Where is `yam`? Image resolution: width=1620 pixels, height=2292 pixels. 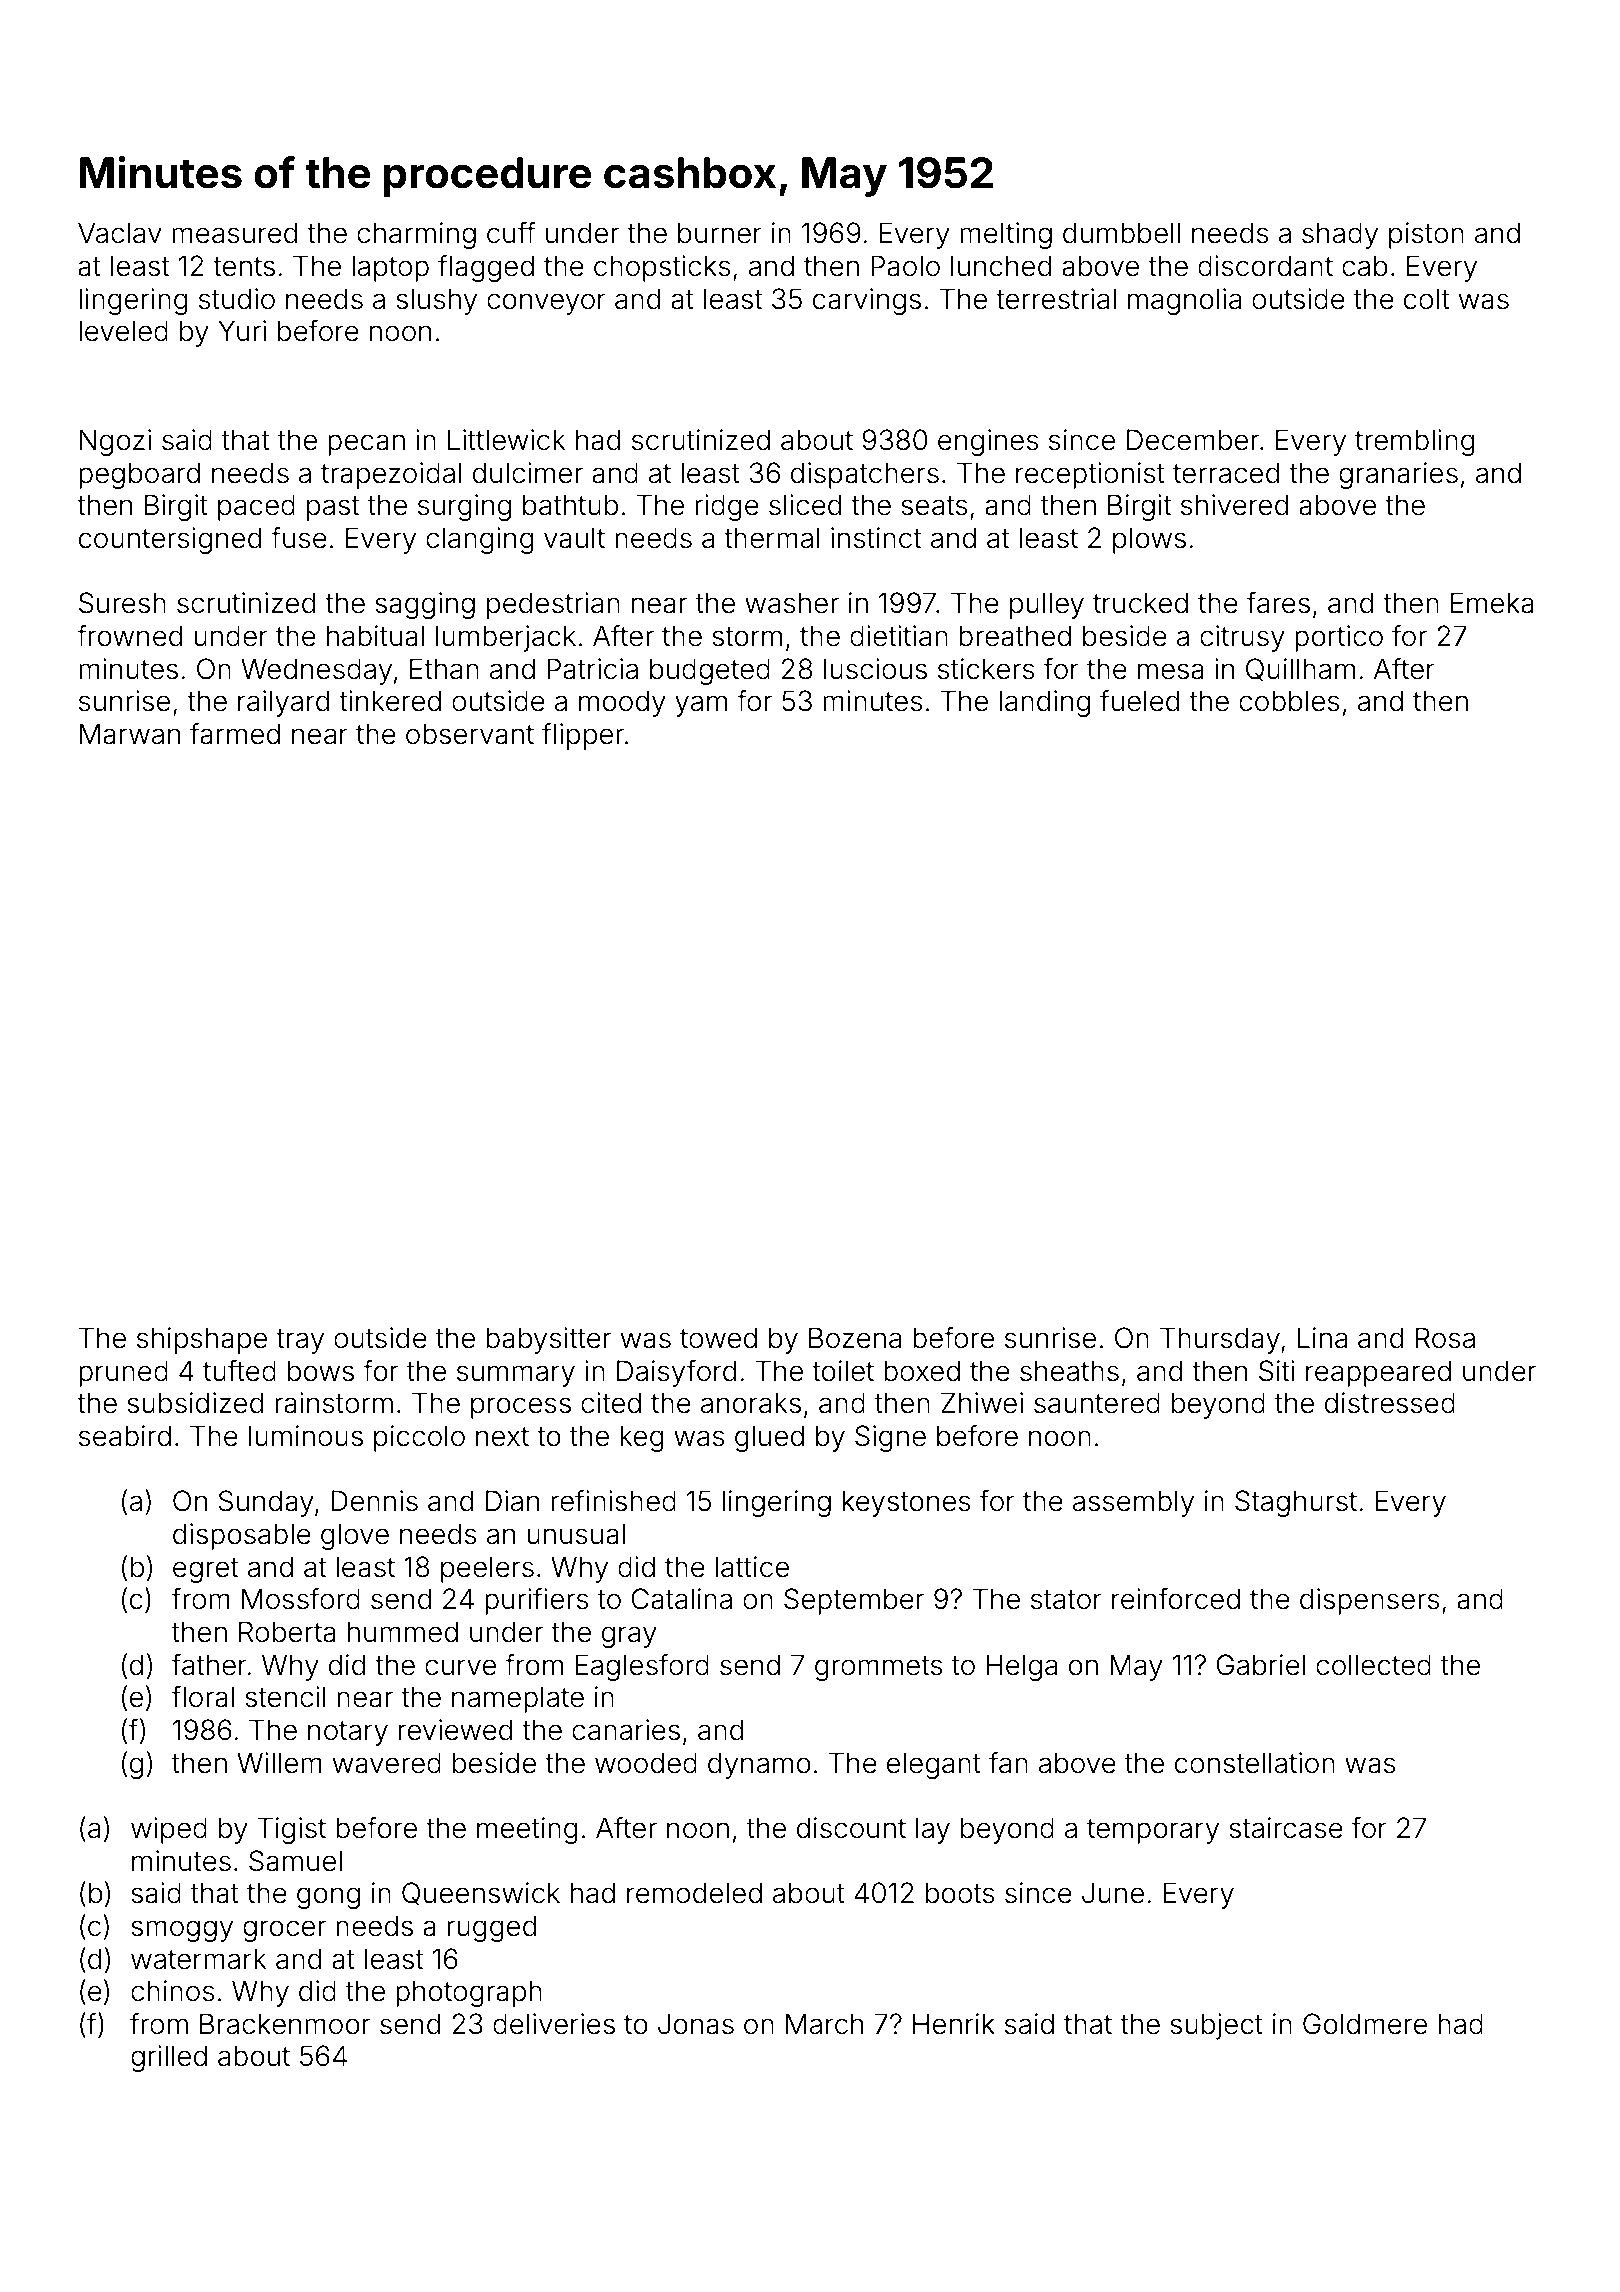 yam is located at coordinates (701, 706).
